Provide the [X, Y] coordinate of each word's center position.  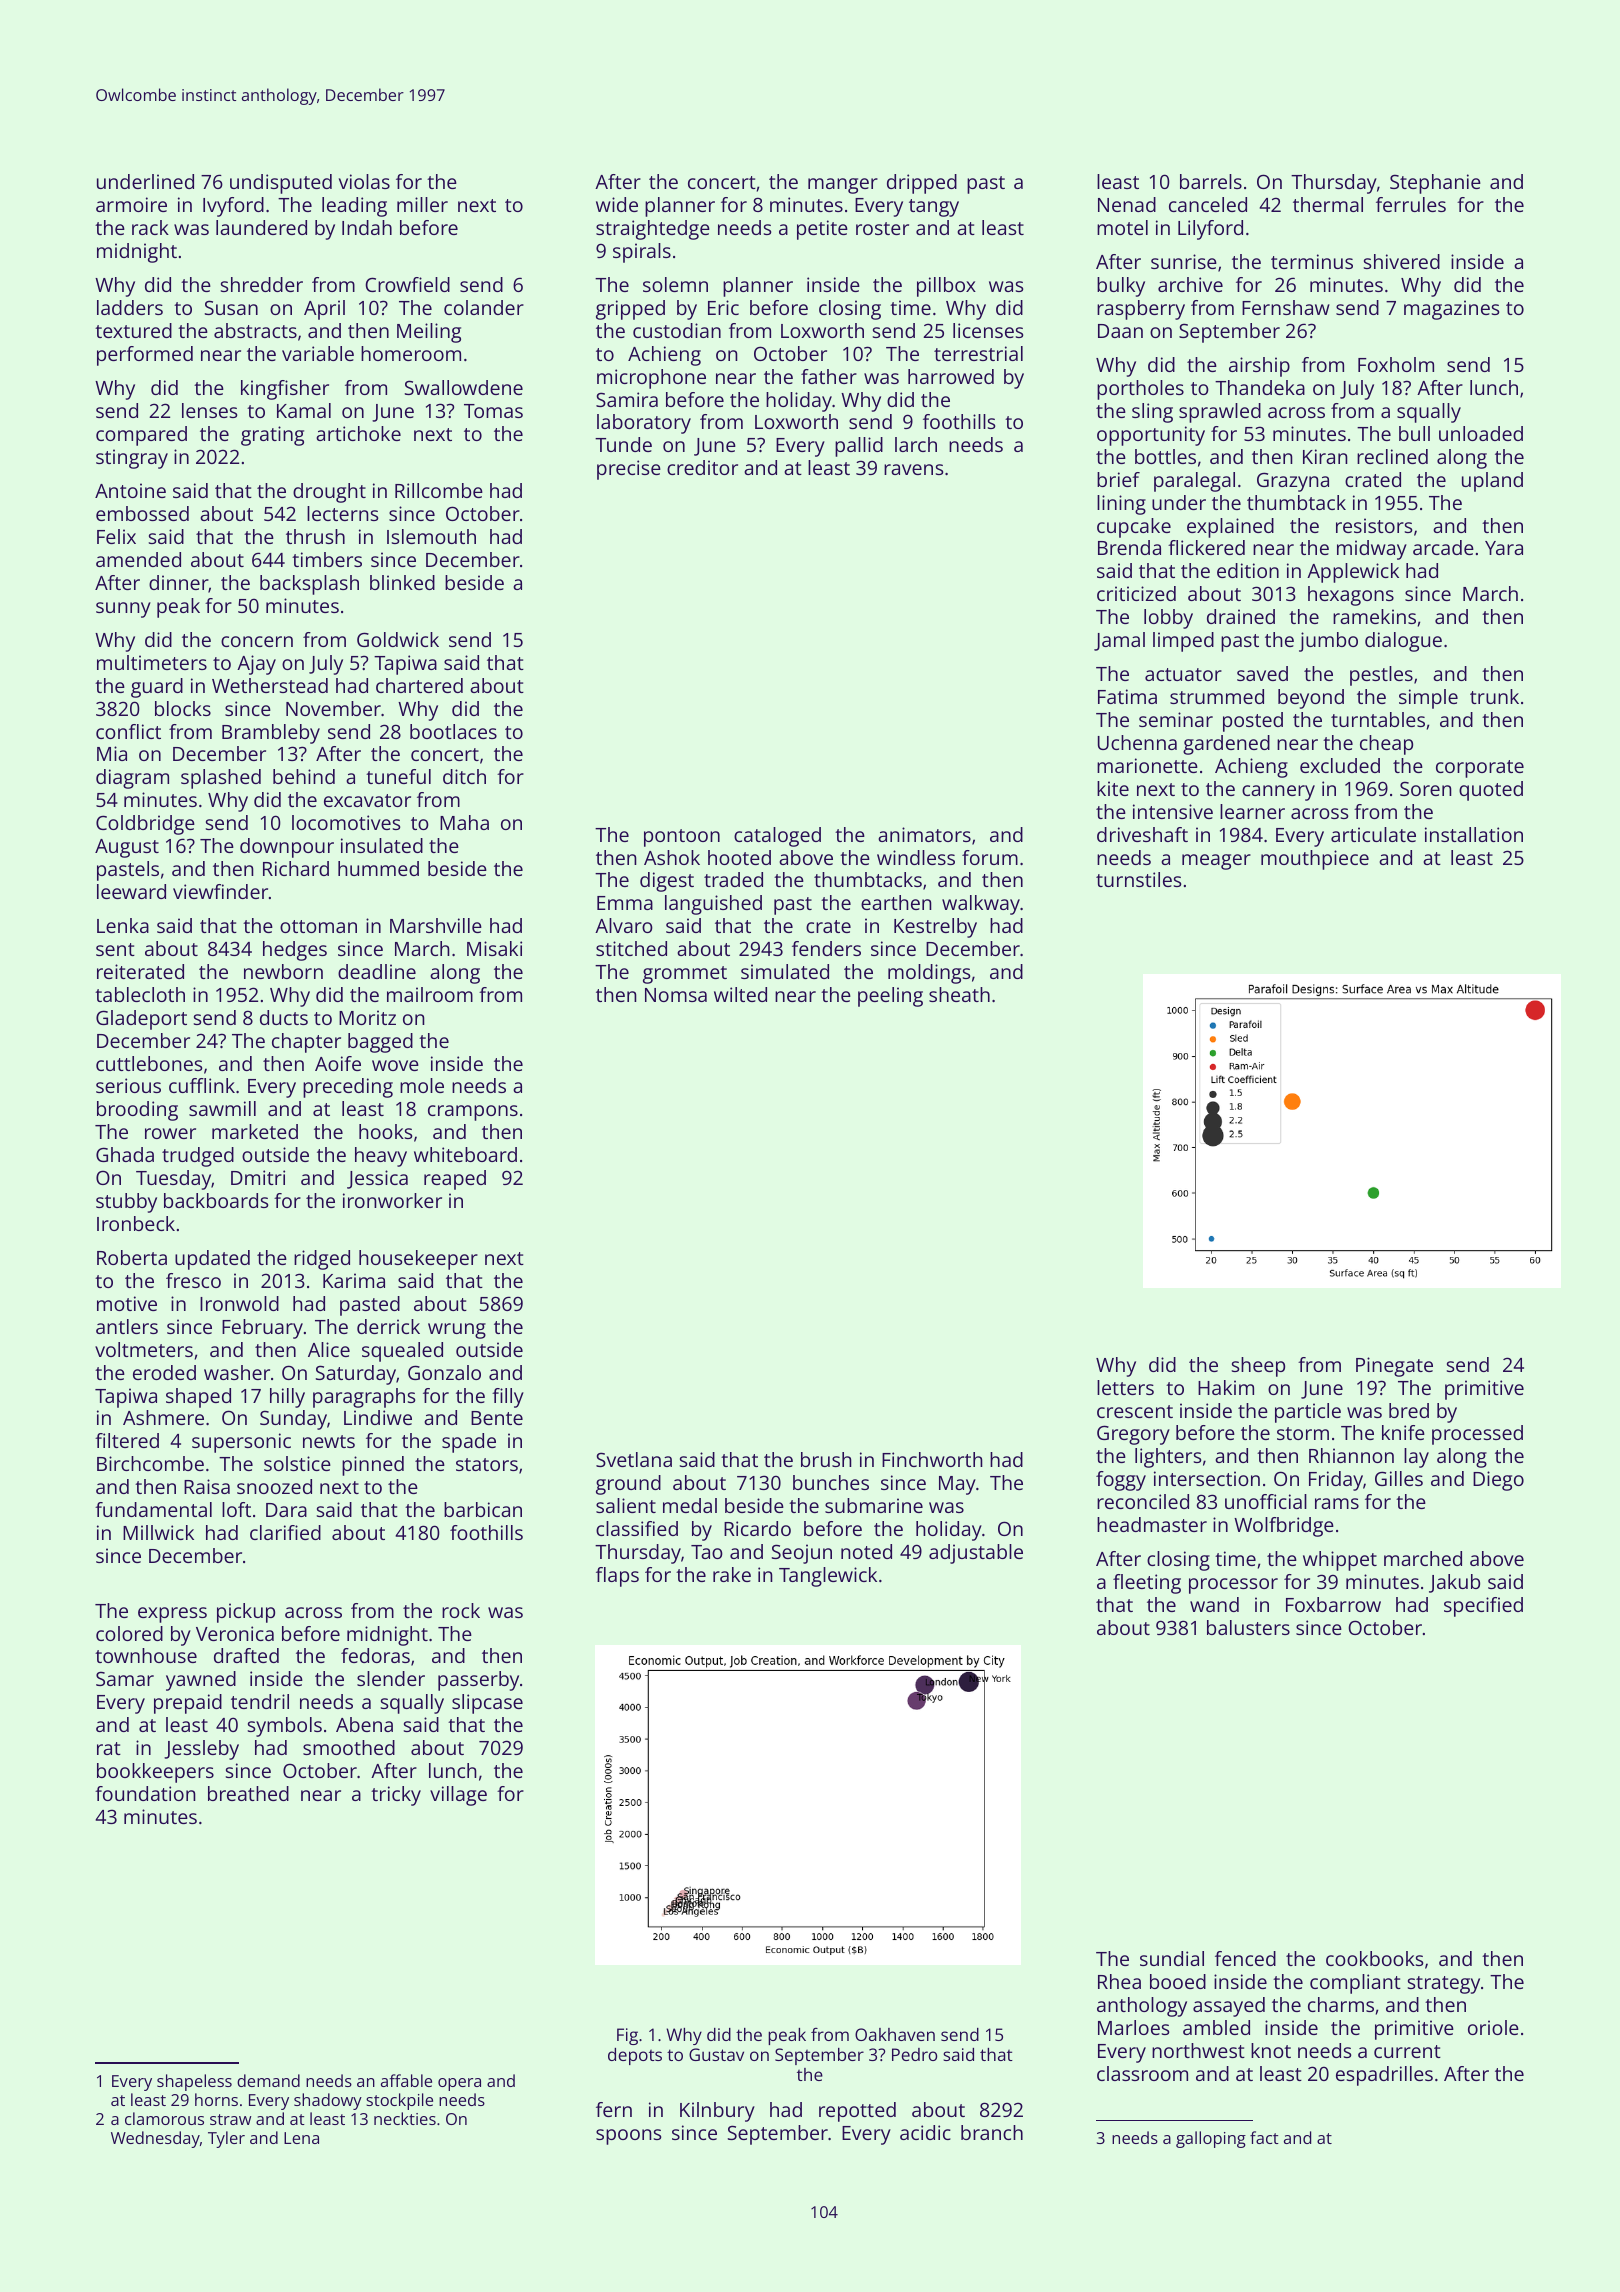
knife [1403, 1432]
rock [461, 1610]
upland [1492, 482]
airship [1259, 367]
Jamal [1119, 641]
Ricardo [757, 1528]
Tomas [493, 411]
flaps [617, 1577]
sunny [123, 610]
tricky [396, 1796]
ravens [913, 469]
